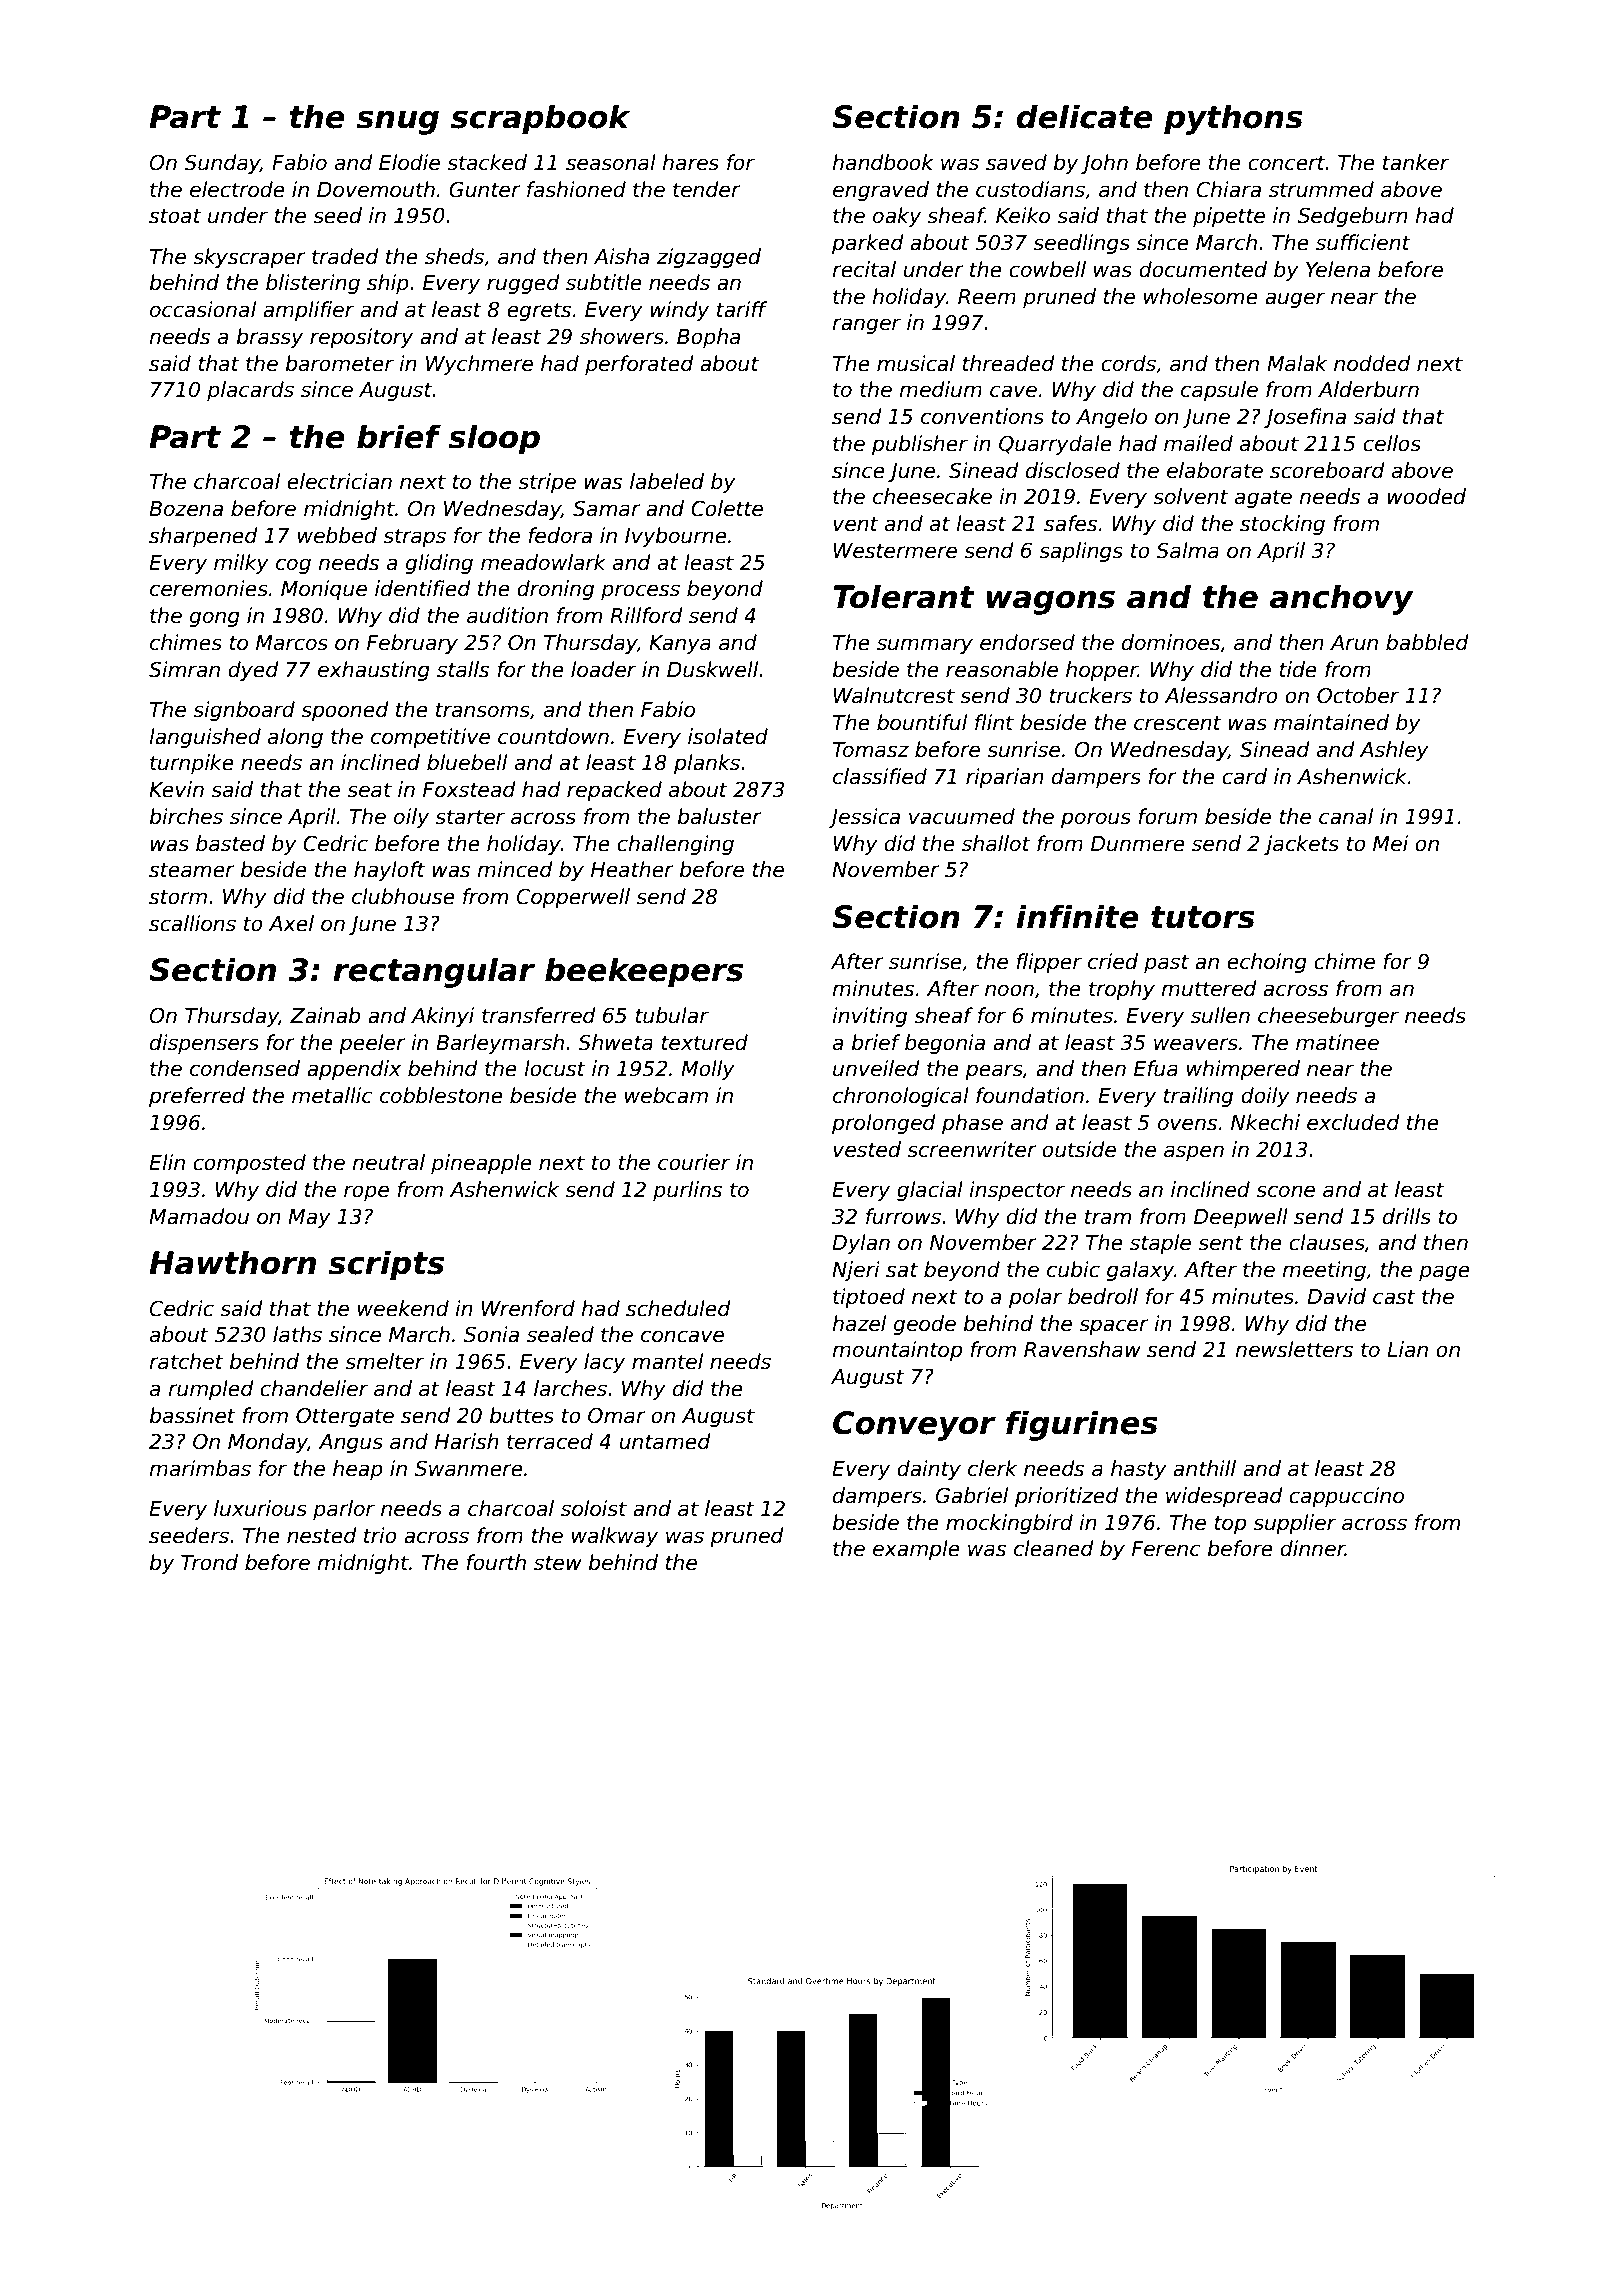  I want to click on Ferenc, so click(1166, 1549).
